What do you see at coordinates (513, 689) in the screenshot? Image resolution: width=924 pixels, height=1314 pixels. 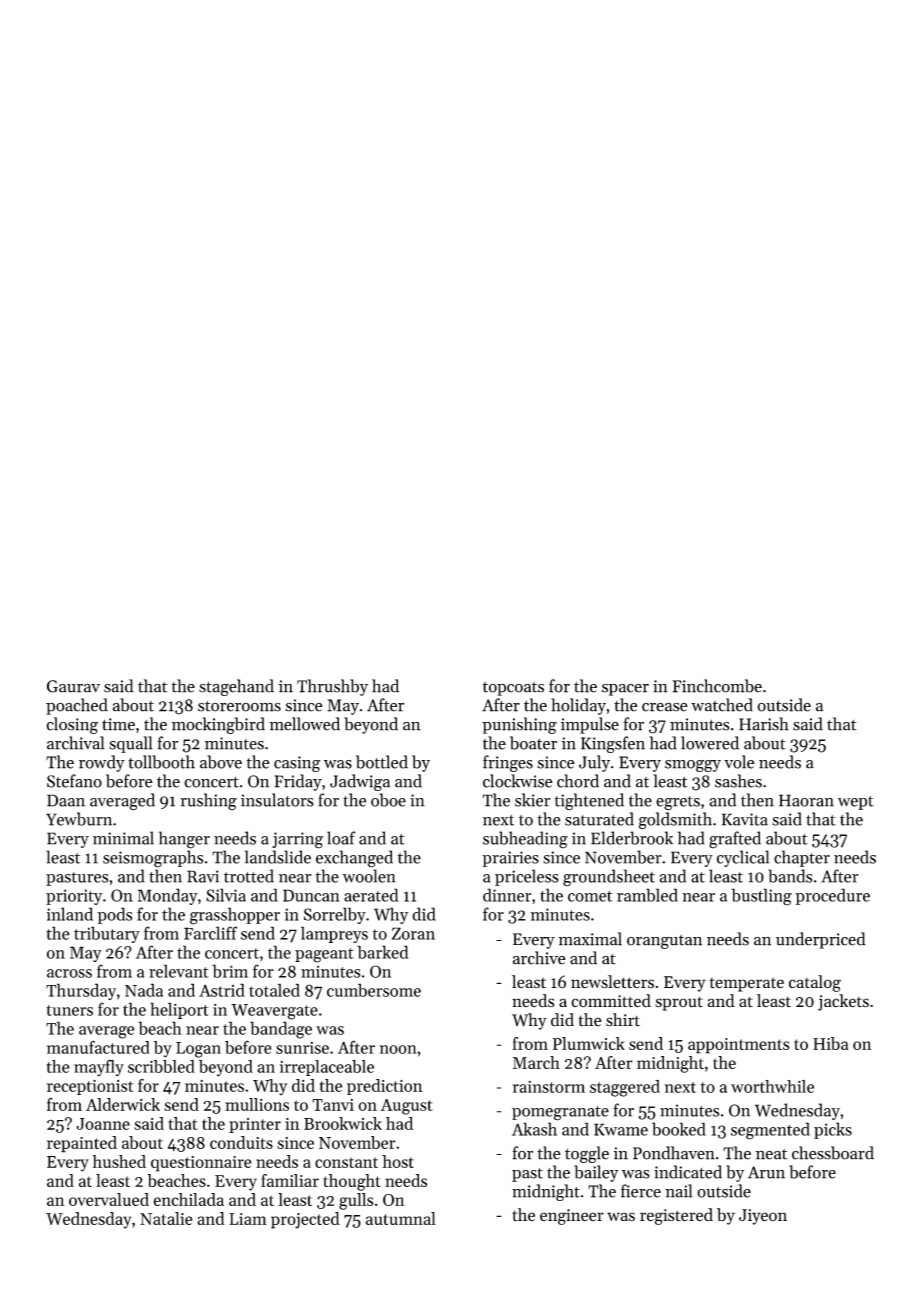 I see `topcoats` at bounding box center [513, 689].
